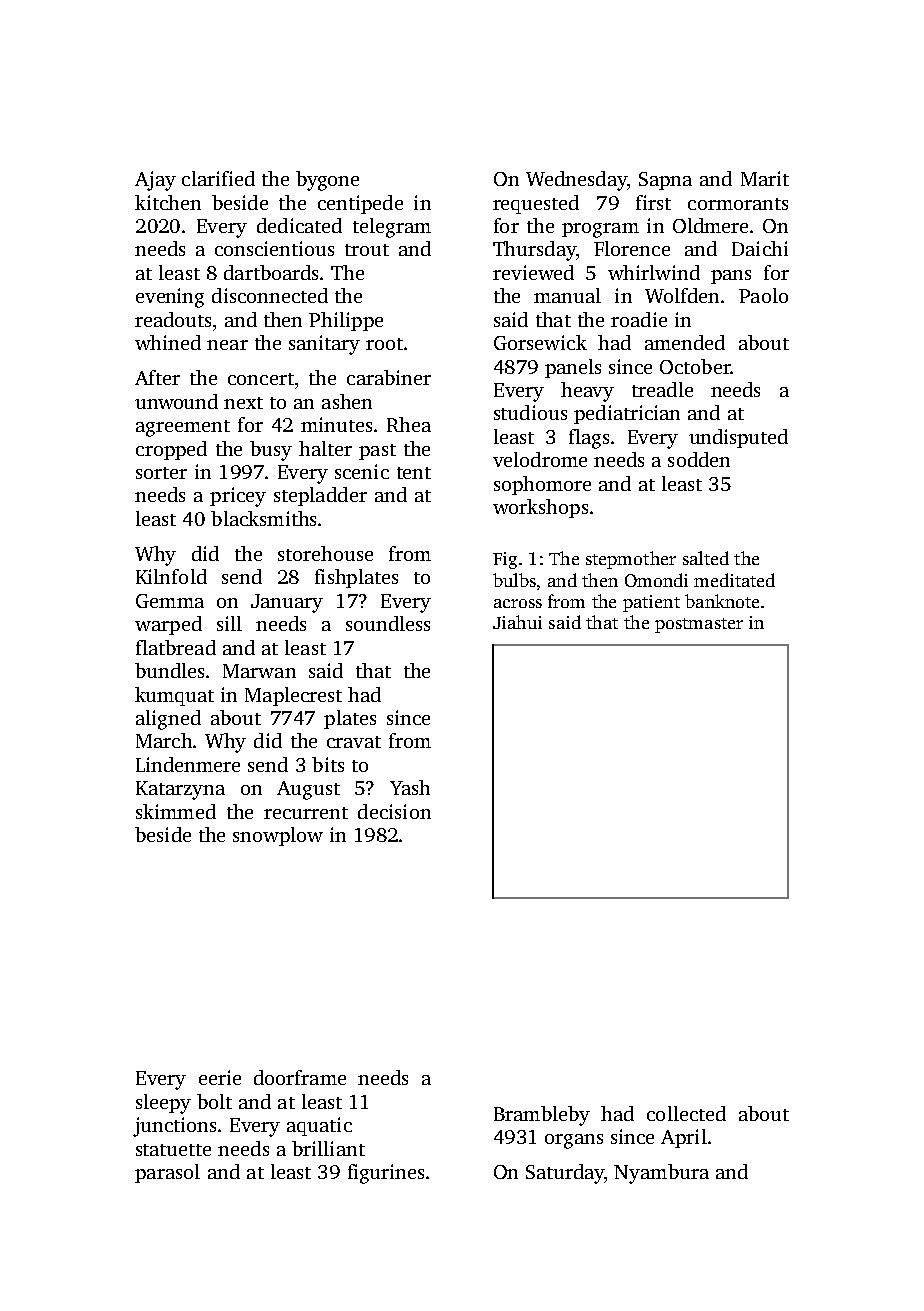 The height and width of the screenshot is (1311, 924). I want to click on stepmother, so click(631, 560).
